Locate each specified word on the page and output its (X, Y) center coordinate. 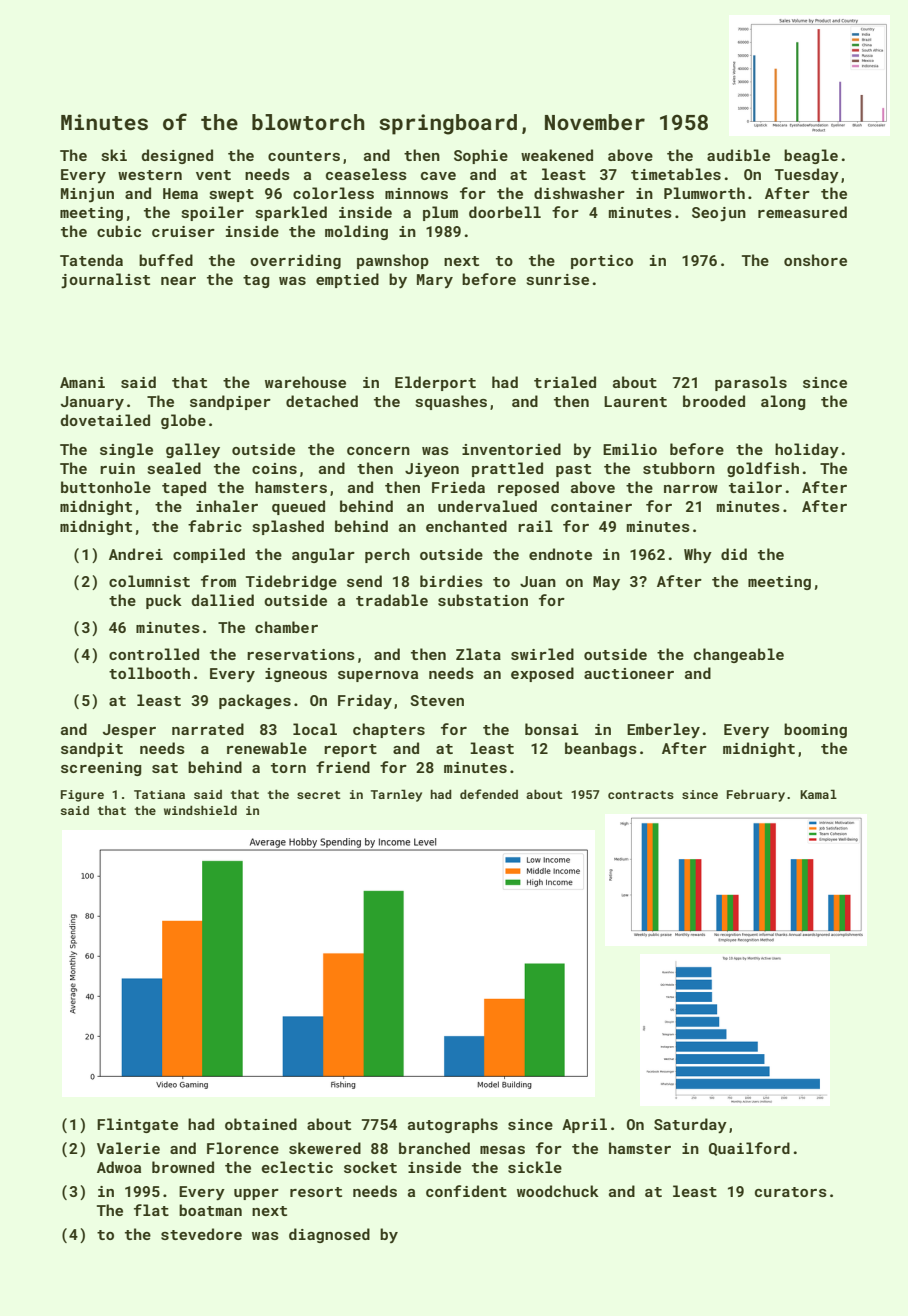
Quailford (749, 1149)
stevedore (201, 1234)
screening (101, 769)
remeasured (802, 212)
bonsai (552, 729)
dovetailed (105, 420)
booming (815, 730)
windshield (200, 810)
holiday (807, 450)
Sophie (481, 156)
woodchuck (558, 1191)
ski (114, 155)
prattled (507, 469)
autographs (453, 1125)
